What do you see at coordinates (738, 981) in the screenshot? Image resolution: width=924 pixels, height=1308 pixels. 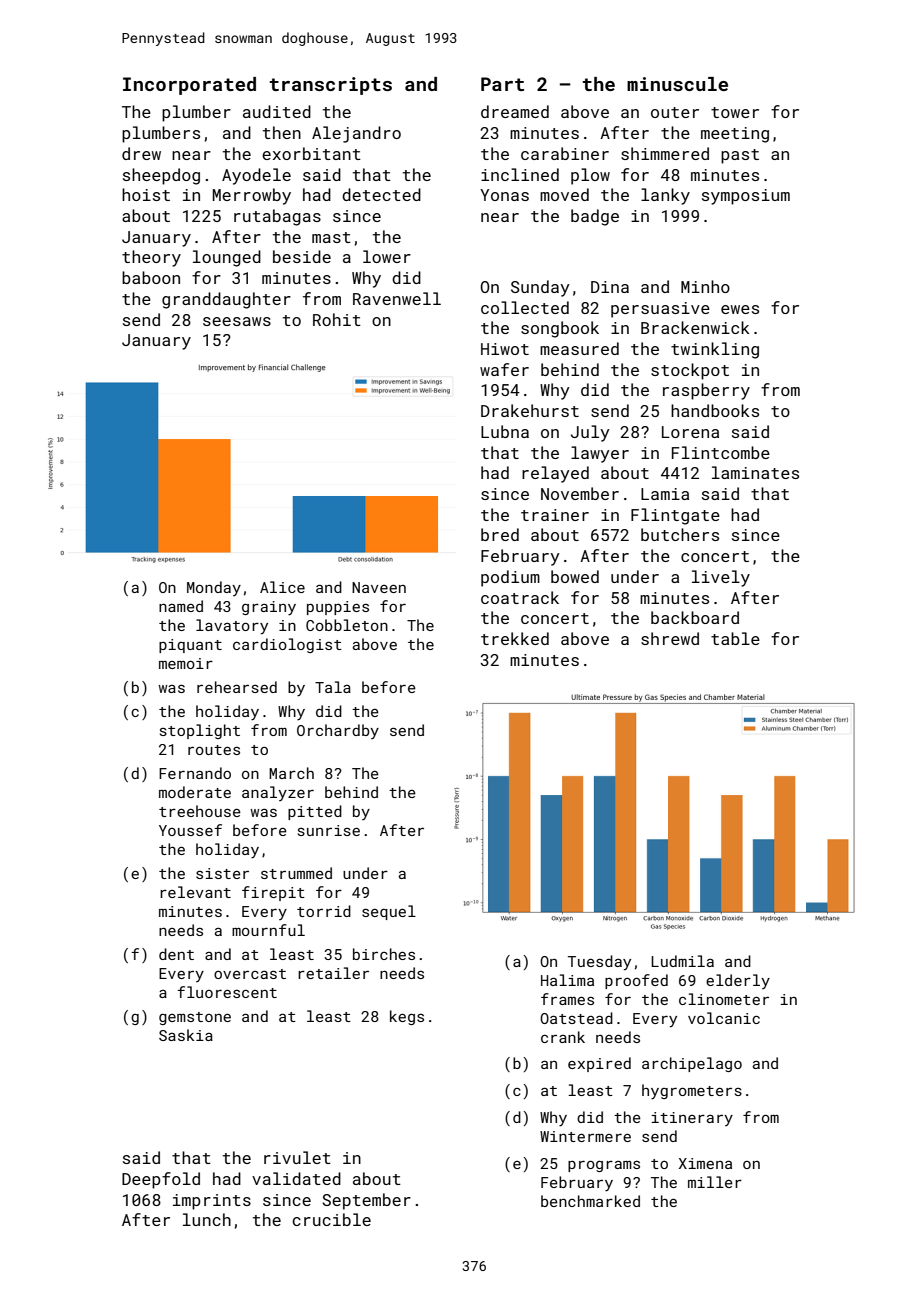 I see `elderly` at bounding box center [738, 981].
